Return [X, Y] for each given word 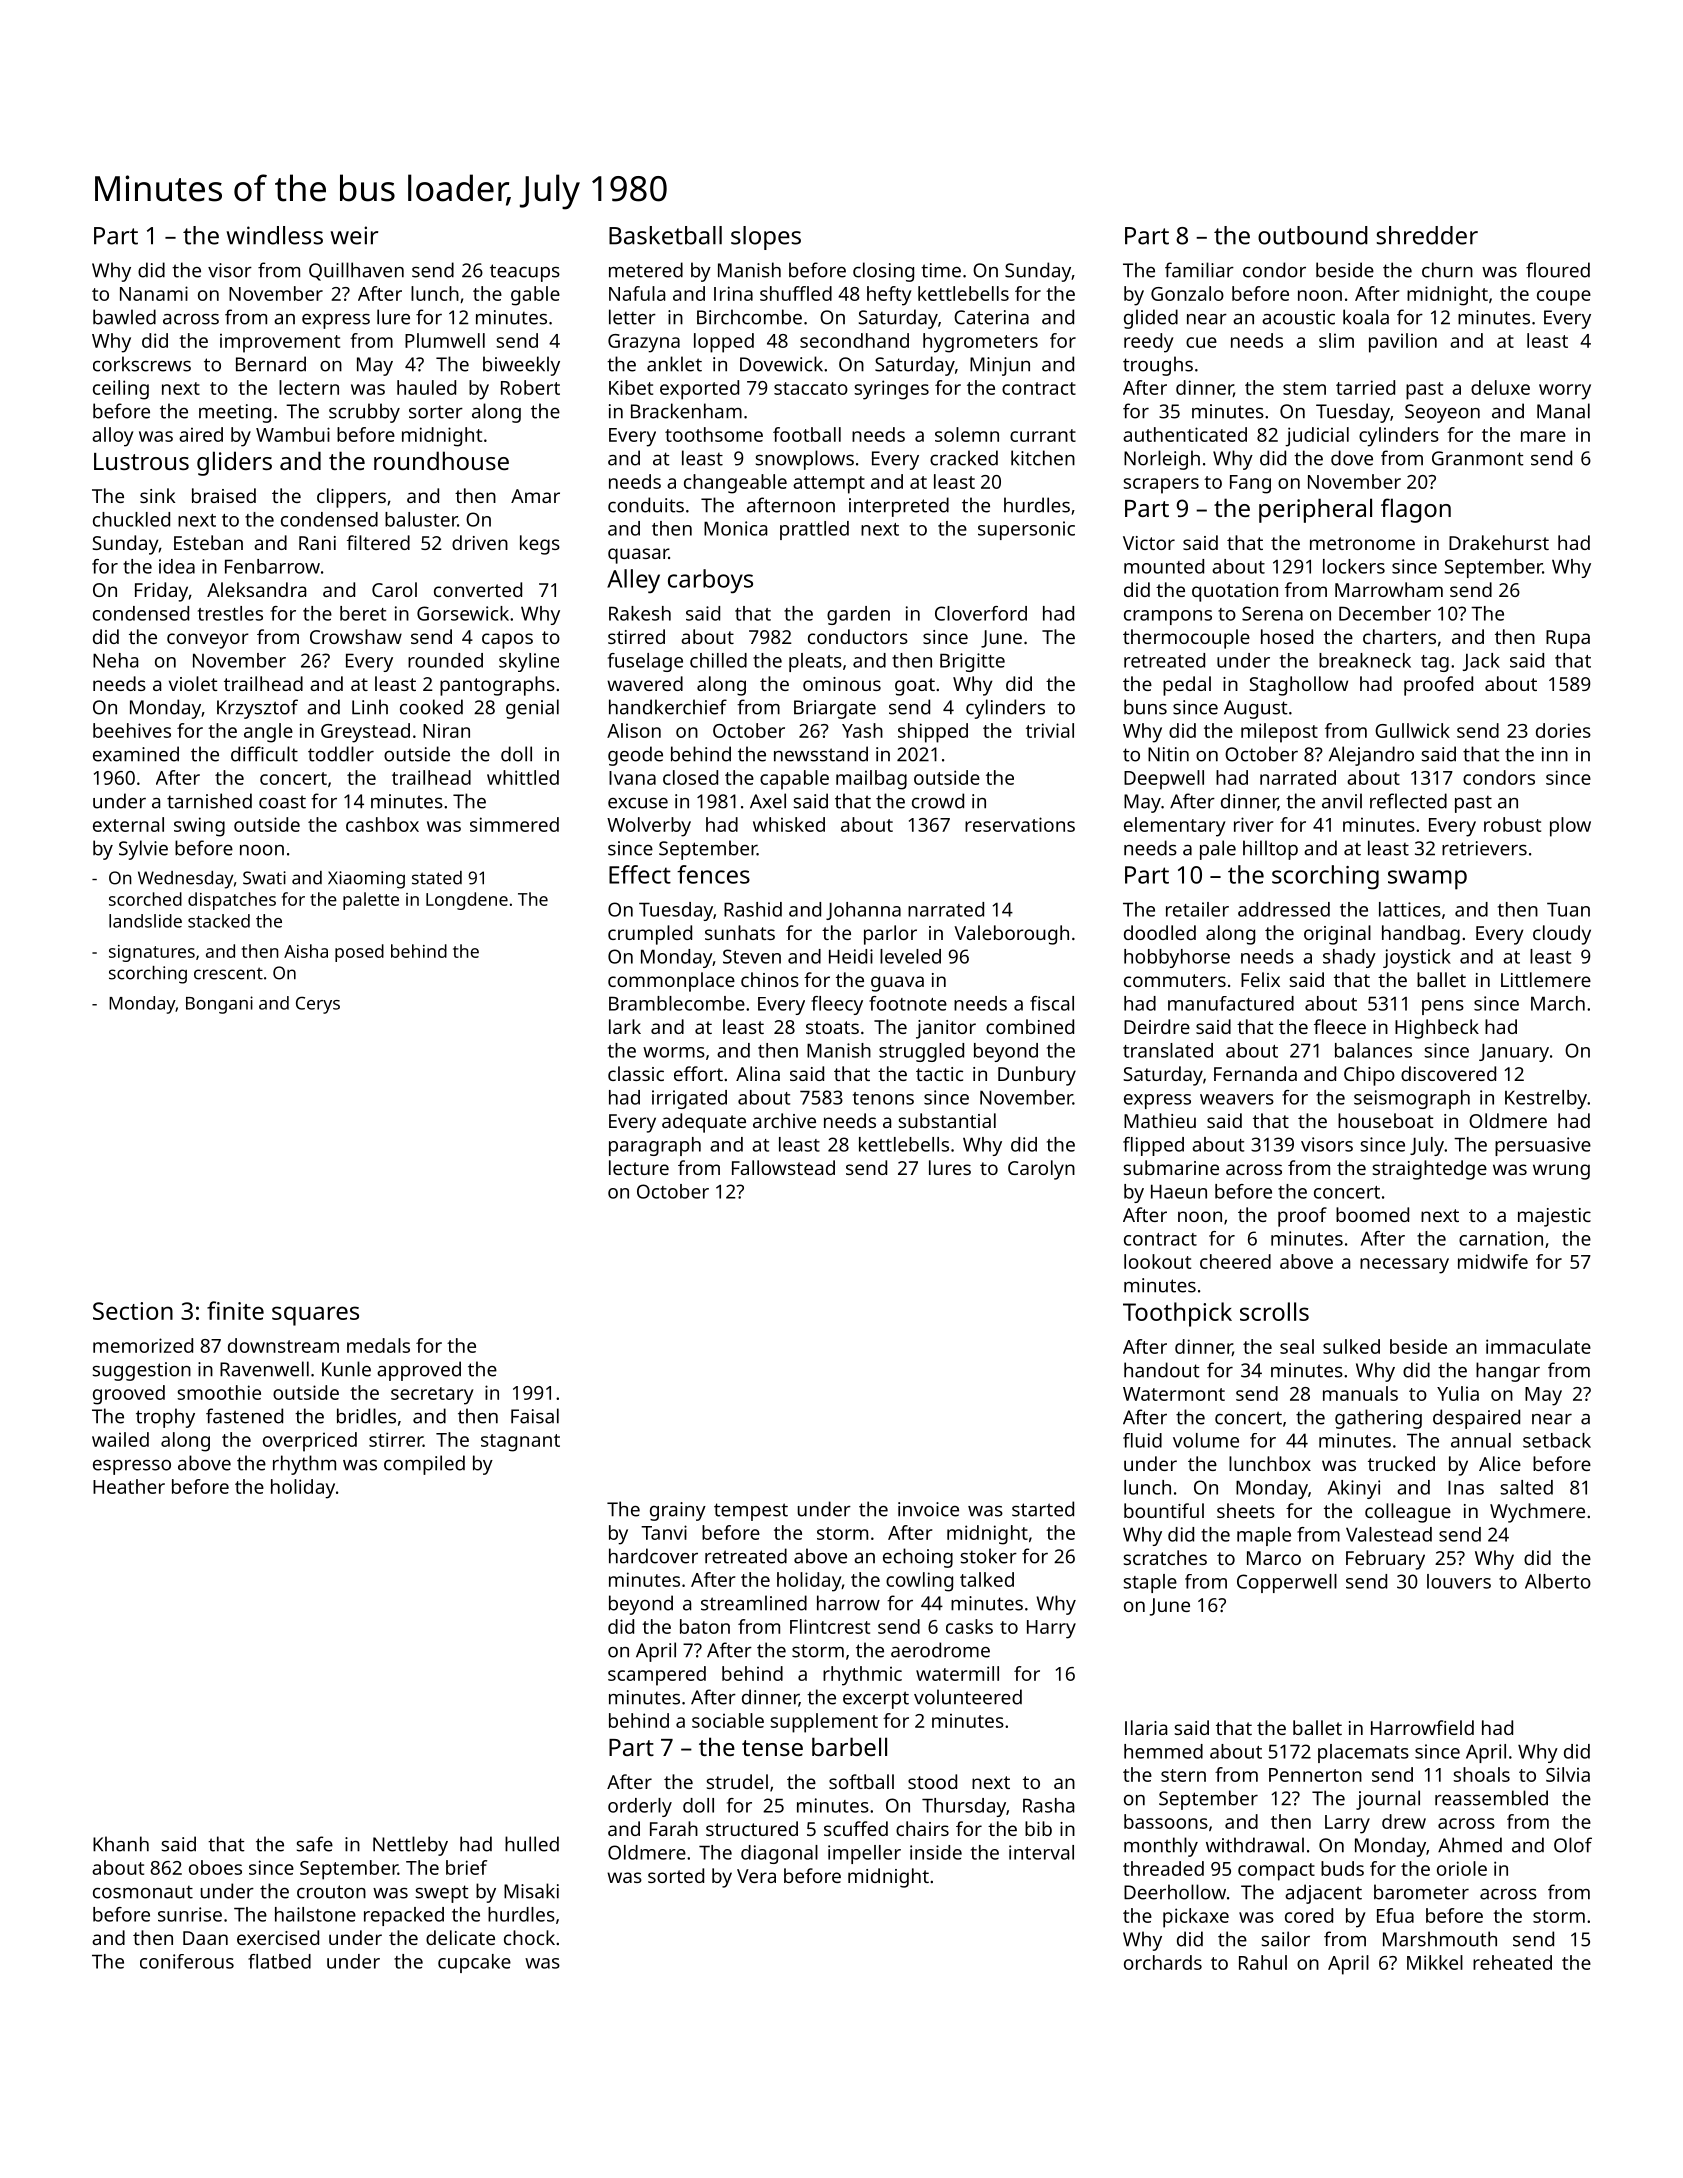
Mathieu [1160, 1120]
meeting [235, 413]
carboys [710, 581]
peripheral [1315, 510]
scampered [657, 1676]
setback [1557, 1440]
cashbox [382, 824]
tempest [751, 1512]
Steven [752, 956]
